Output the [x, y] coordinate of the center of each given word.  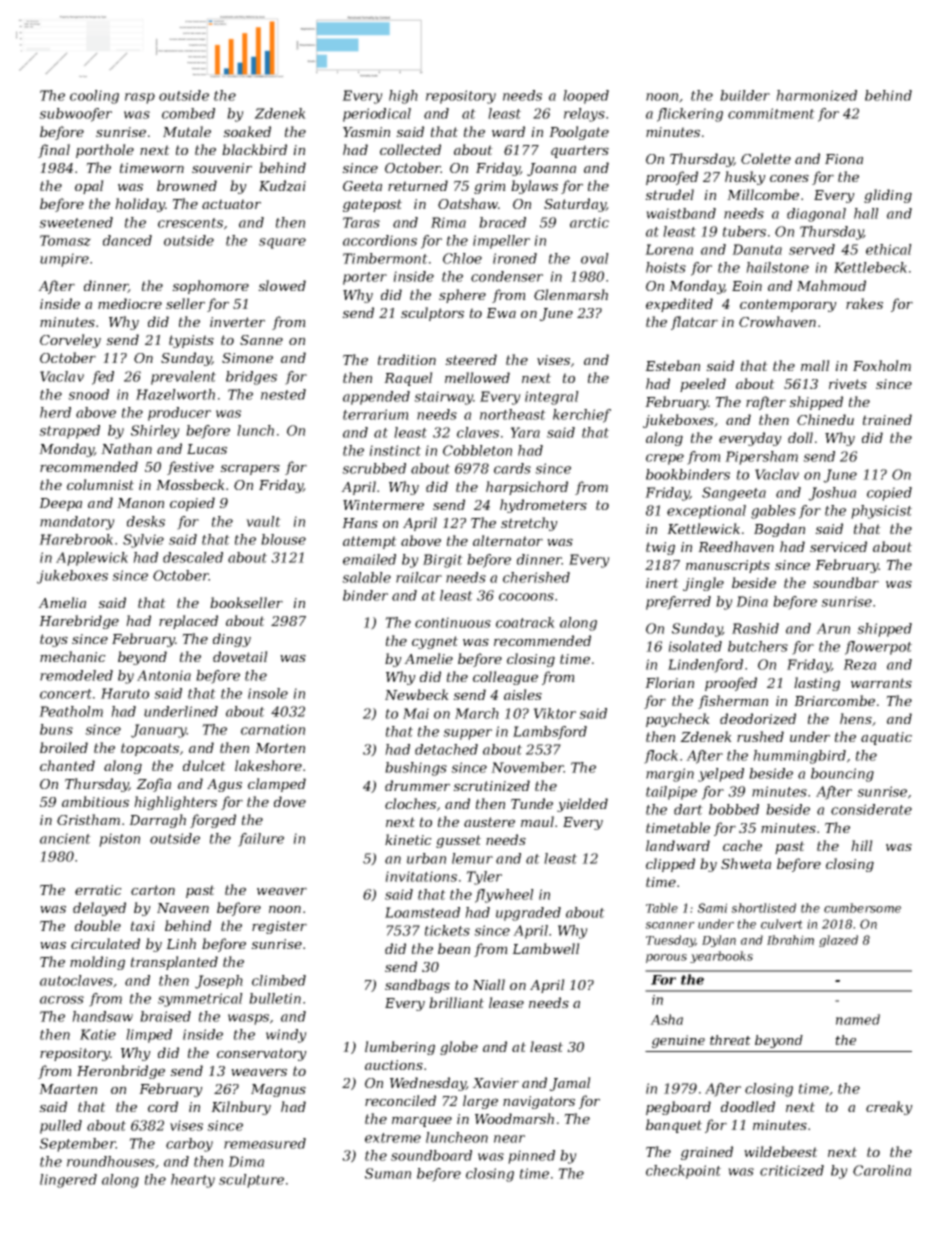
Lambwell [546, 948]
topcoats [150, 749]
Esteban [672, 365]
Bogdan [779, 530]
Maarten [68, 1089]
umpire [64, 260]
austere [489, 822]
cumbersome [862, 908]
